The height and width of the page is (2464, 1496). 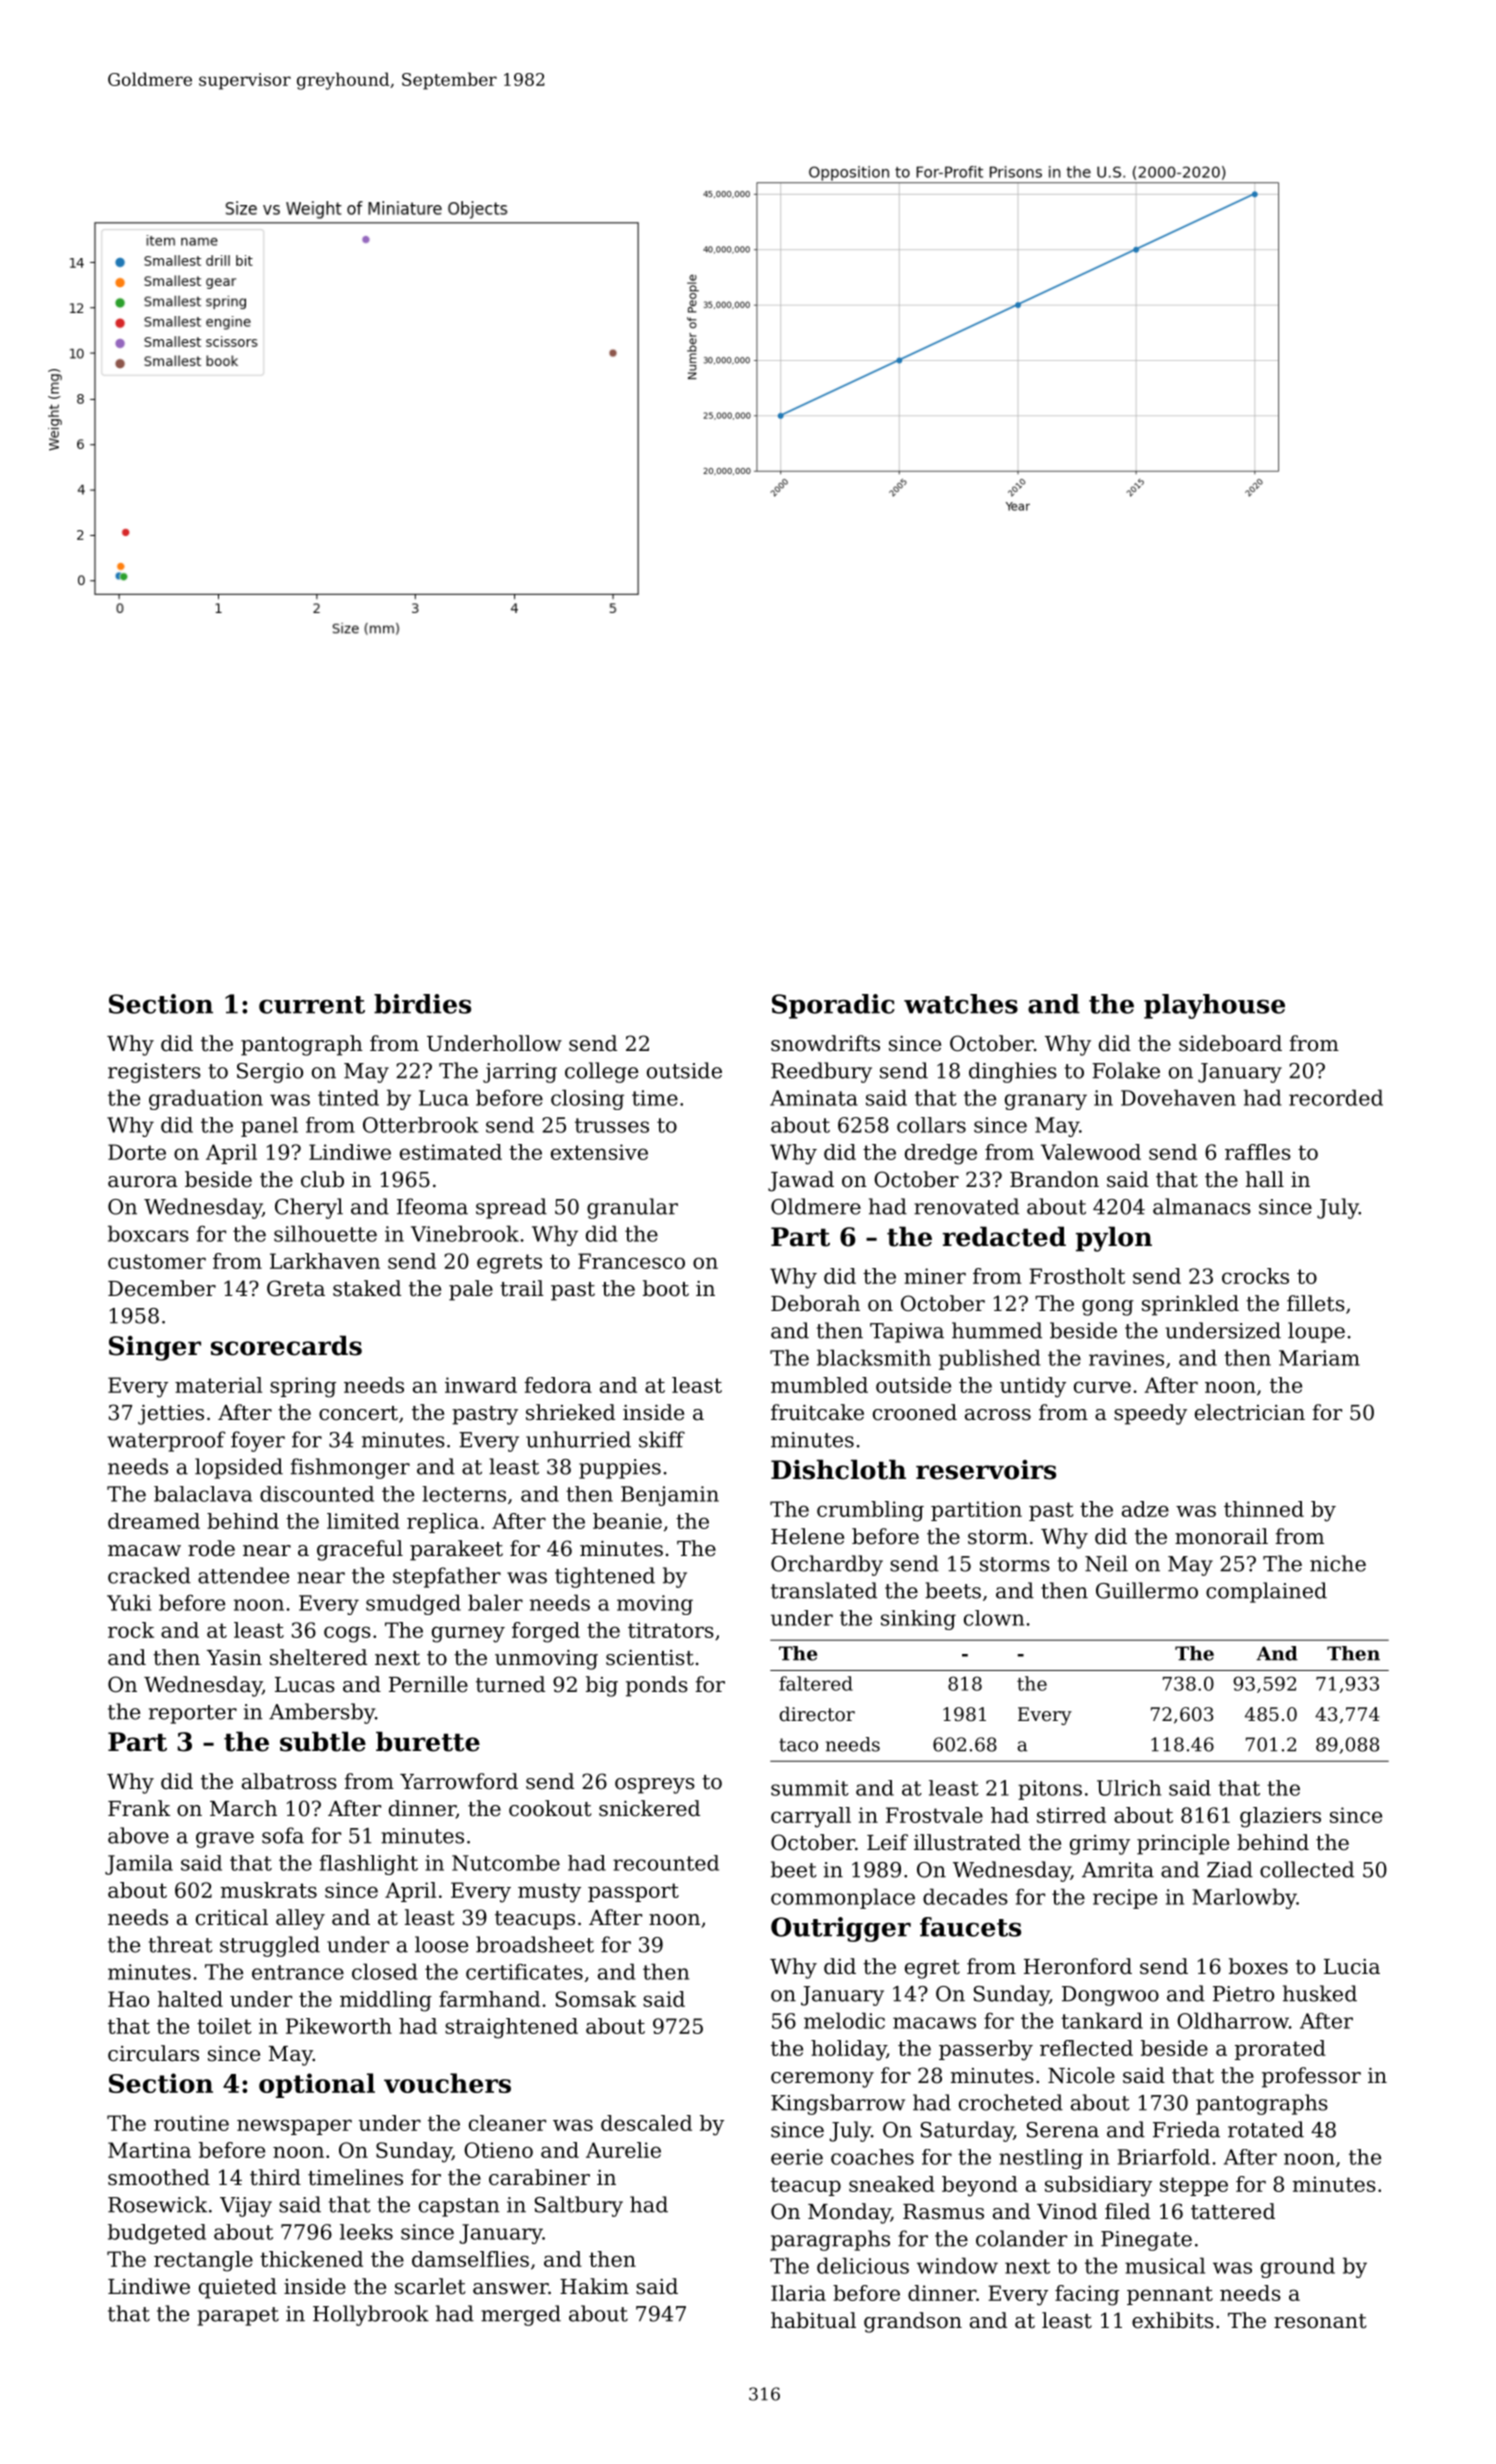 What do you see at coordinates (238, 2316) in the page?
I see `parapet` at bounding box center [238, 2316].
